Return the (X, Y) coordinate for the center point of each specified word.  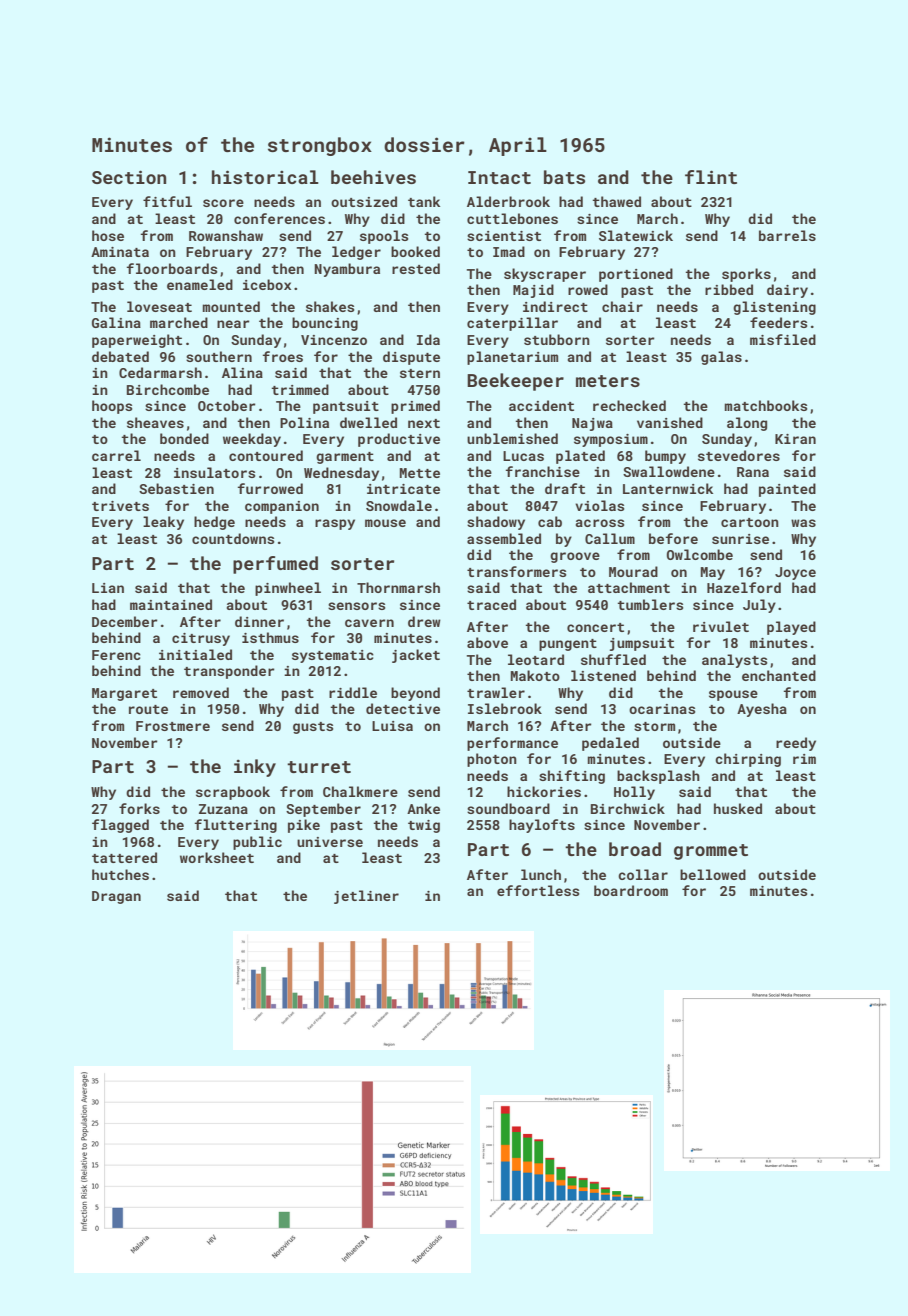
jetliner (366, 897)
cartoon (750, 522)
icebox (267, 284)
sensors (356, 606)
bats (564, 177)
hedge (214, 523)
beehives (373, 177)
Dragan (116, 897)
